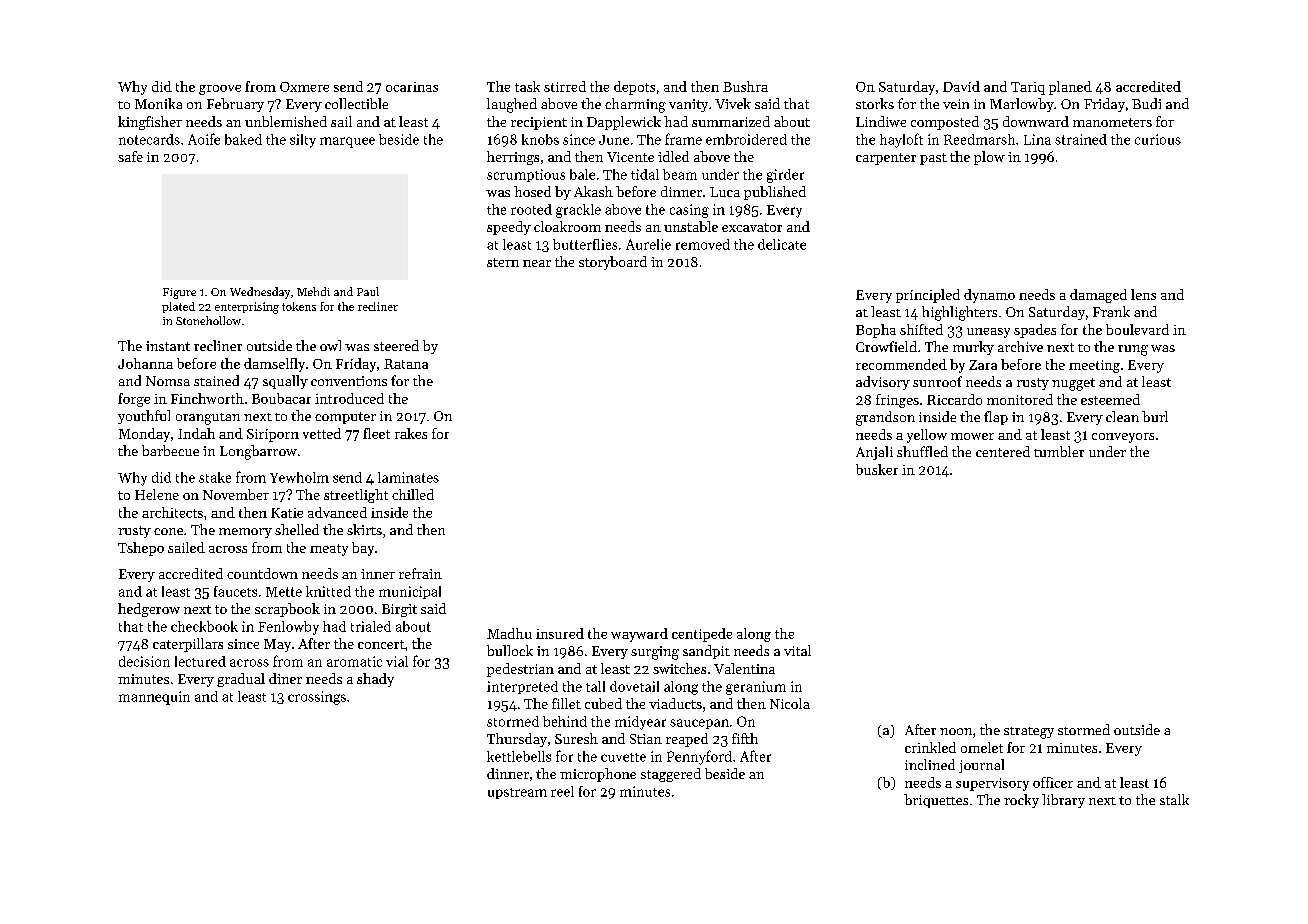 This screenshot has height=924, width=1308. Describe the element at coordinates (368, 291) in the screenshot. I see `Paul` at that location.
